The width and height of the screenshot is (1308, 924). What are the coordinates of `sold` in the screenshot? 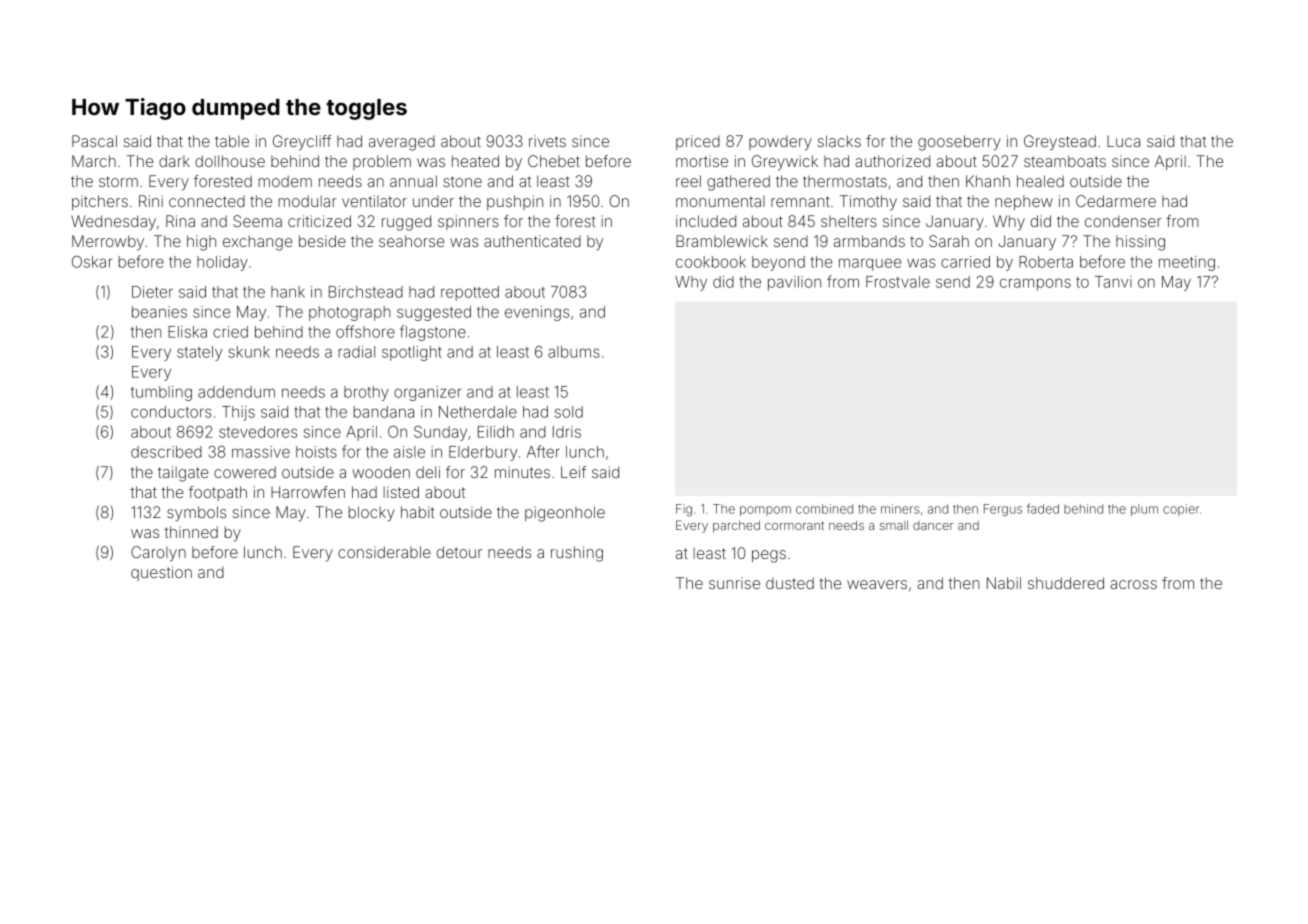 It's located at (569, 412).
